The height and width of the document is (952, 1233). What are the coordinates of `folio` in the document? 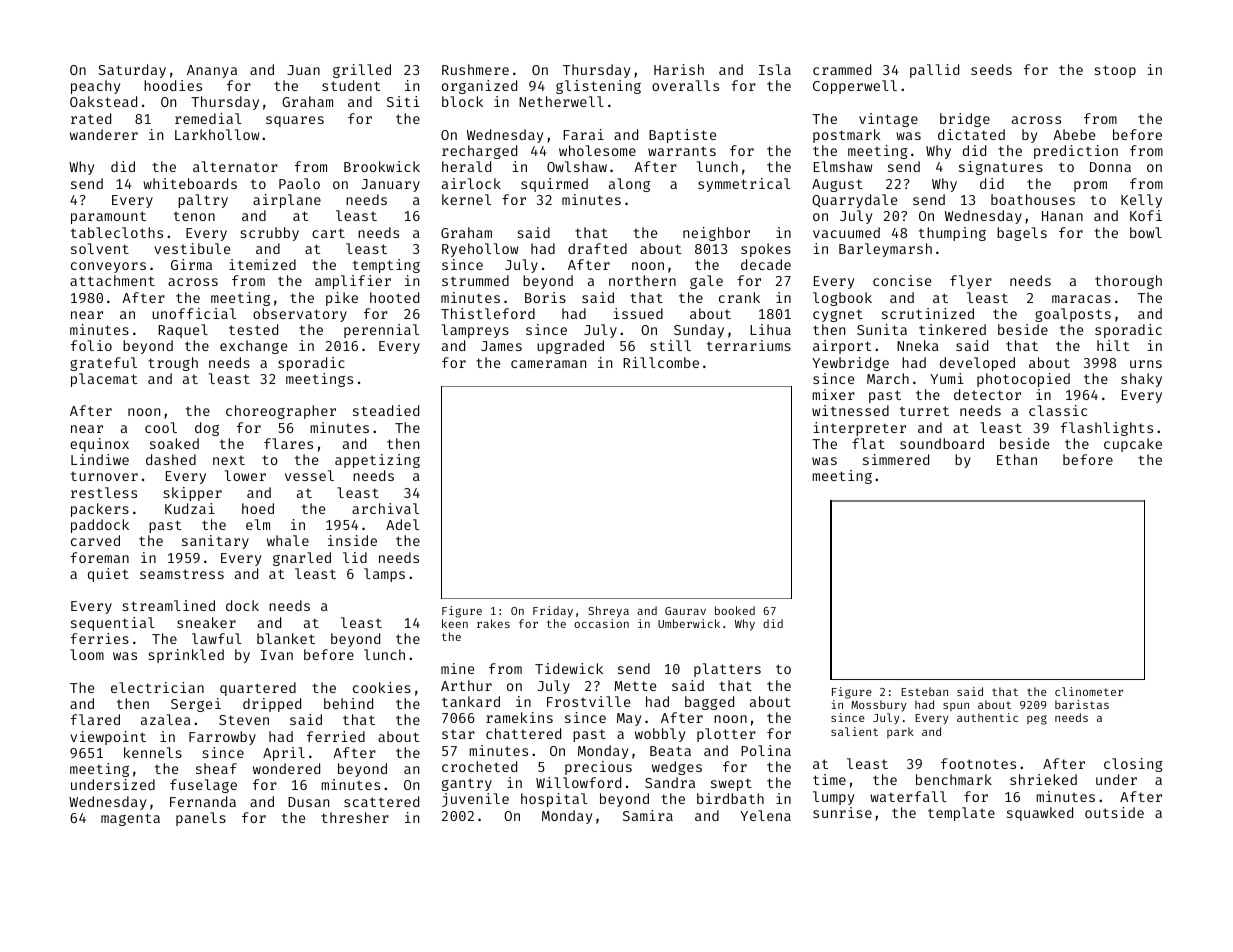 It's located at (91, 345).
